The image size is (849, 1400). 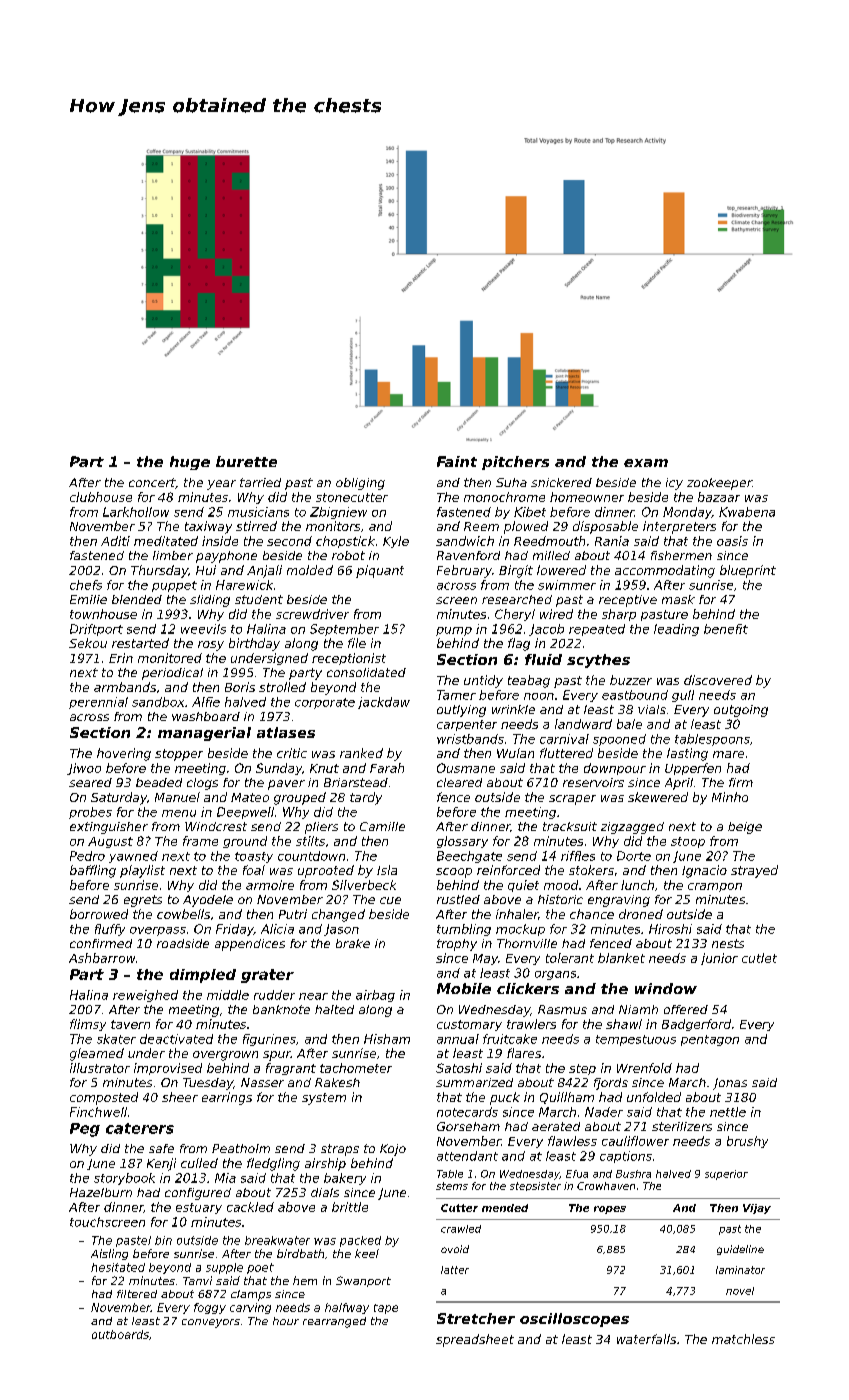 What do you see at coordinates (101, 1192) in the page?
I see `Hazelburn` at bounding box center [101, 1192].
